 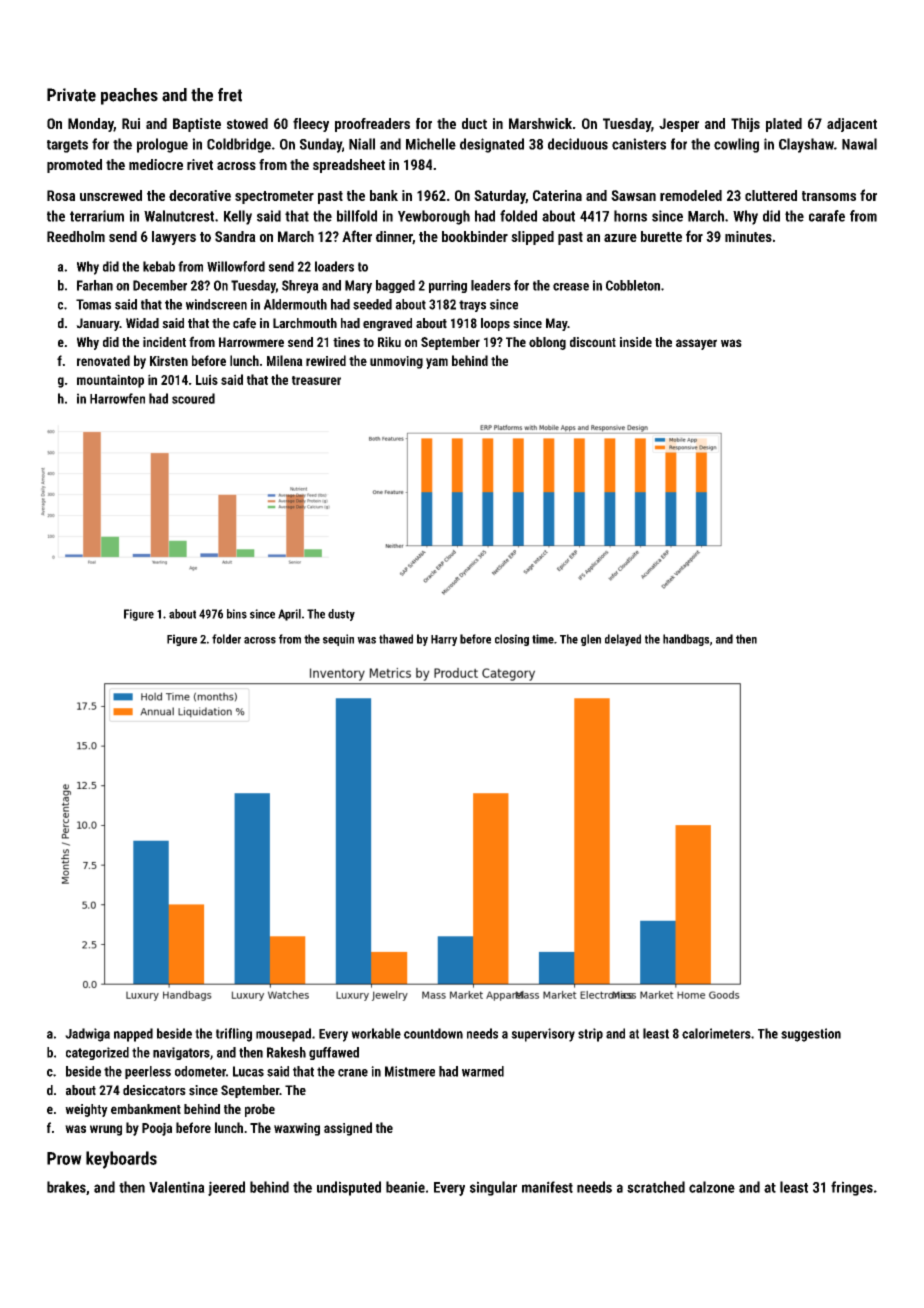 What do you see at coordinates (437, 363) in the document?
I see `yam` at bounding box center [437, 363].
